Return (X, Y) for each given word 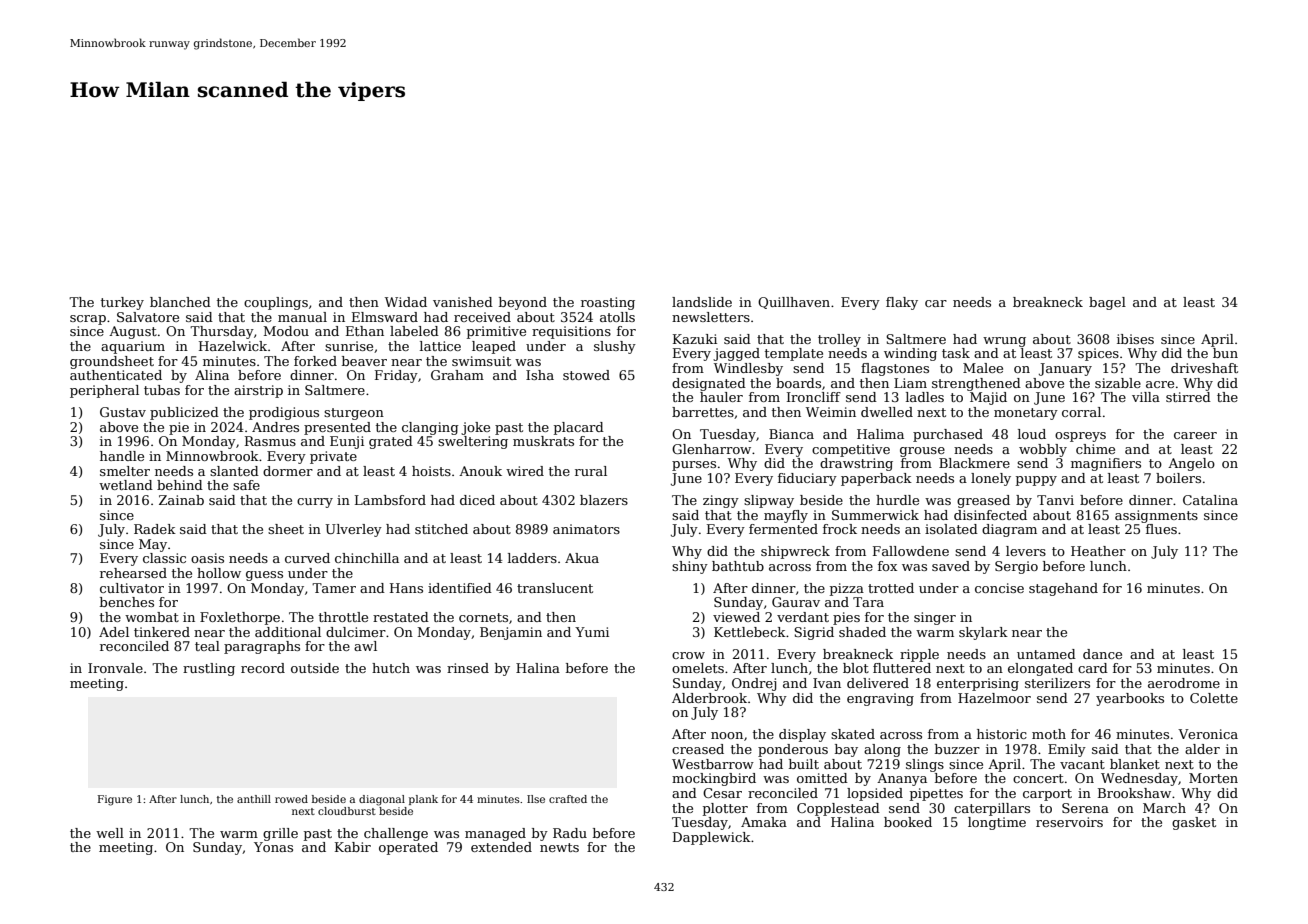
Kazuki (695, 339)
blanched (180, 302)
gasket (1194, 823)
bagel (1107, 303)
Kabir (353, 847)
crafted (568, 799)
